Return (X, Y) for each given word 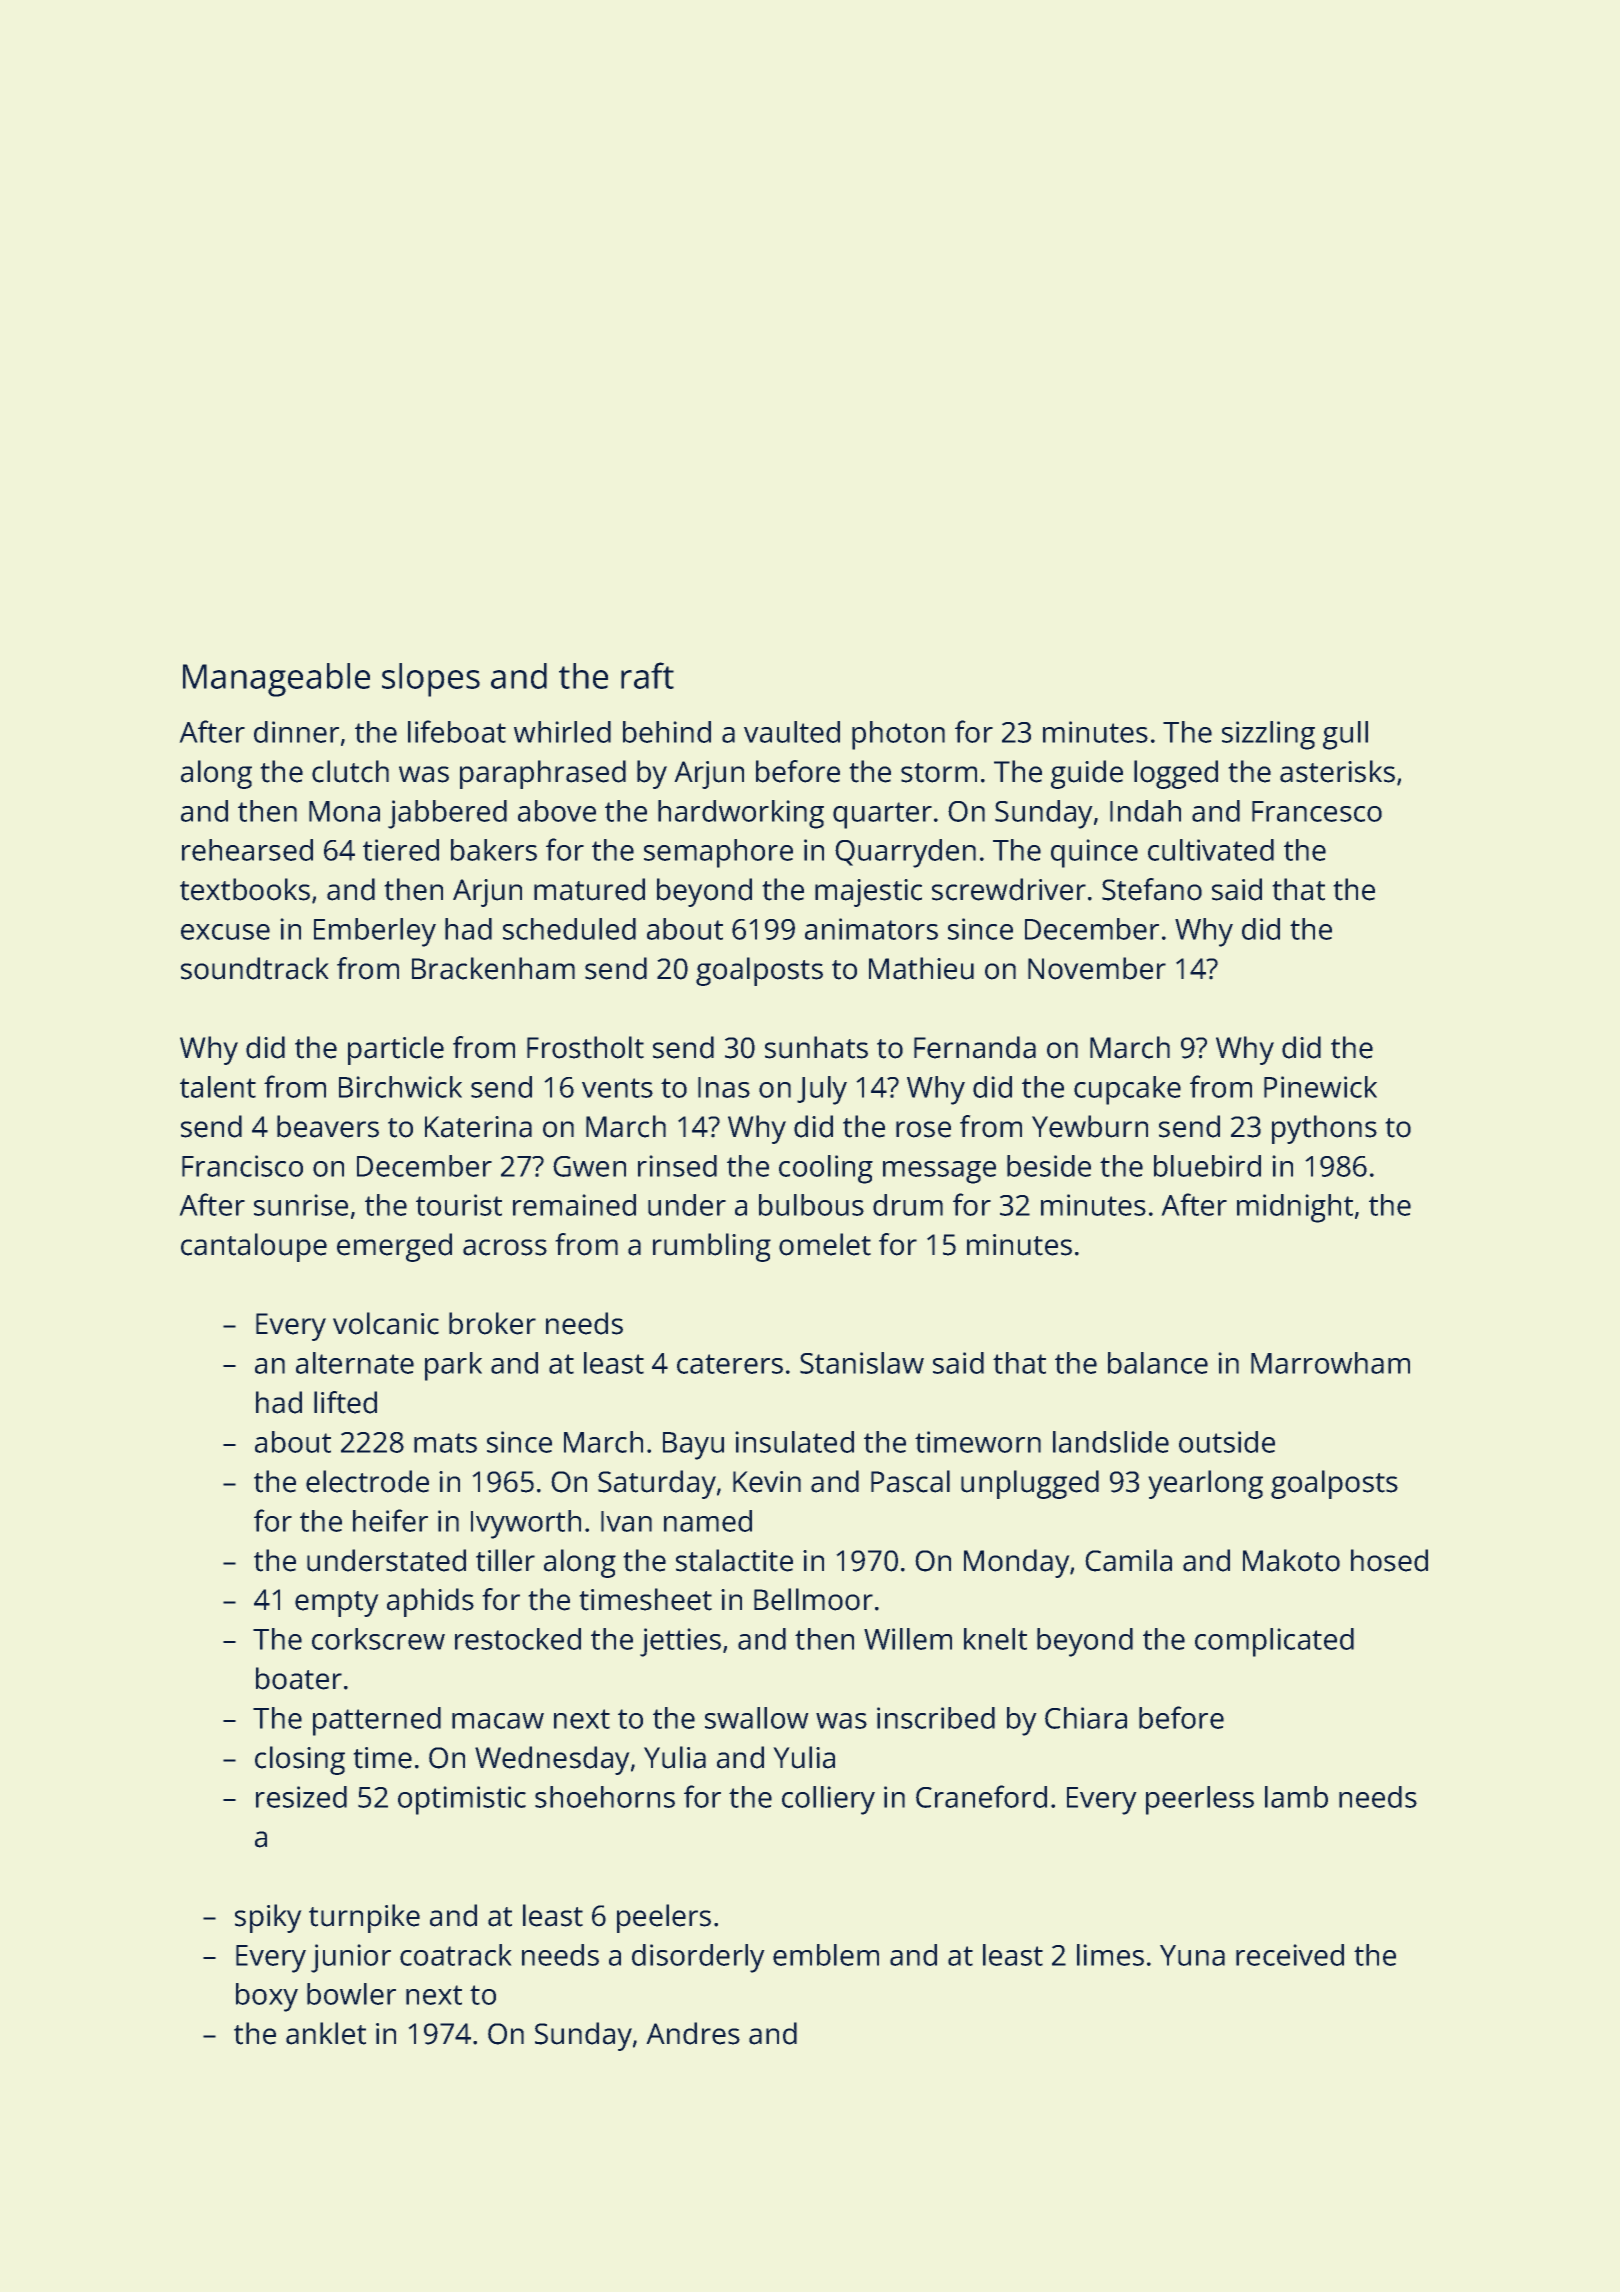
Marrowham (1330, 1363)
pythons (1324, 1129)
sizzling (1268, 735)
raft (647, 675)
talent (218, 1087)
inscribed (936, 1718)
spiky (268, 1918)
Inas (724, 1087)
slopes (431, 680)
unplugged (1030, 1484)
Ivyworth (526, 1524)
